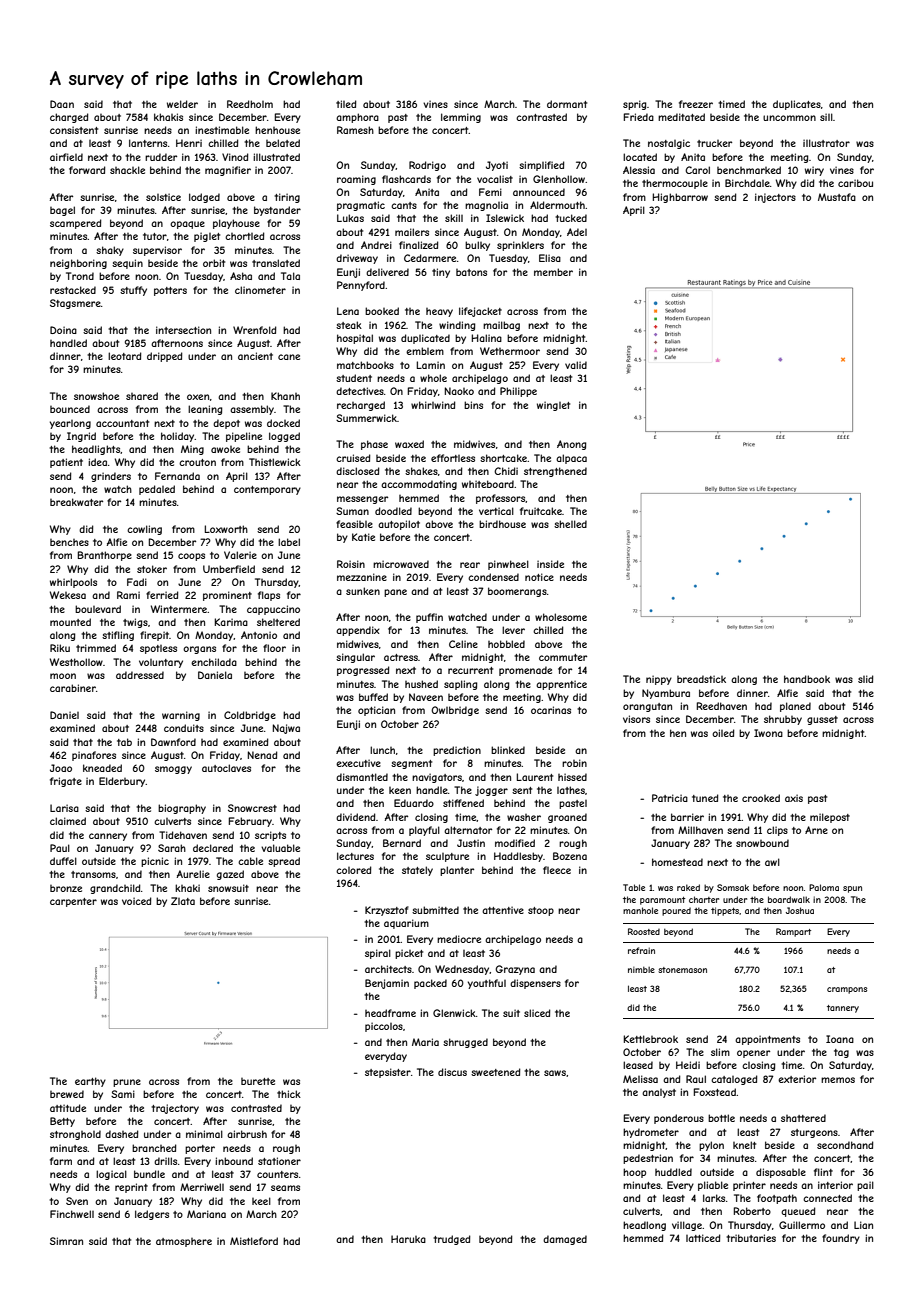  What do you see at coordinates (865, 1186) in the document?
I see `pail` at bounding box center [865, 1186].
